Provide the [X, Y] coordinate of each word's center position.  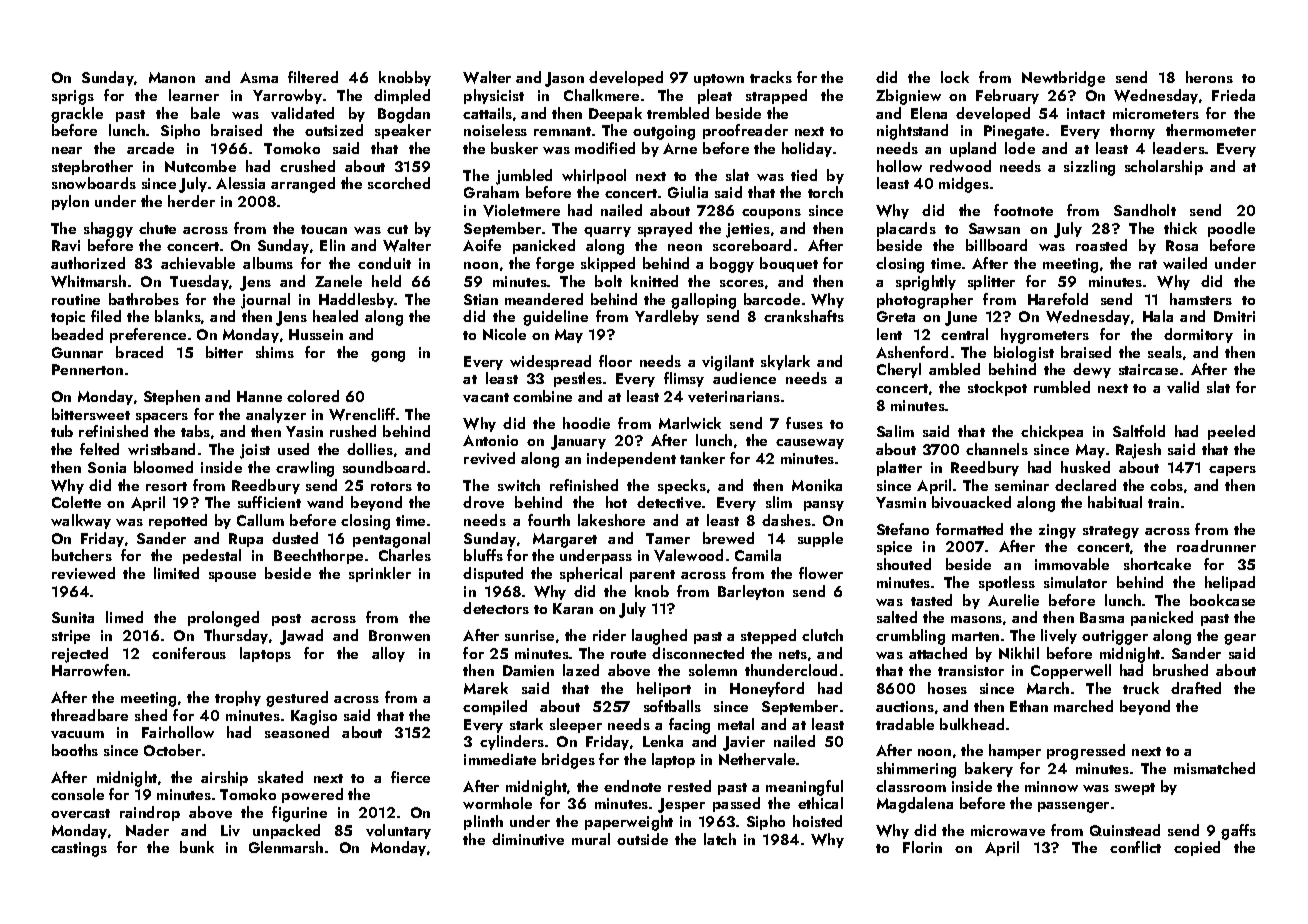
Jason [564, 79]
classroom [911, 786]
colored [313, 396]
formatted [969, 529]
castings [79, 849]
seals [1165, 352]
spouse [232, 577]
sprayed [665, 229]
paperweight [629, 823]
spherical [591, 574]
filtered [313, 77]
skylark [785, 362]
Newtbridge [1063, 79]
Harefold [1058, 299]
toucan [324, 229]
